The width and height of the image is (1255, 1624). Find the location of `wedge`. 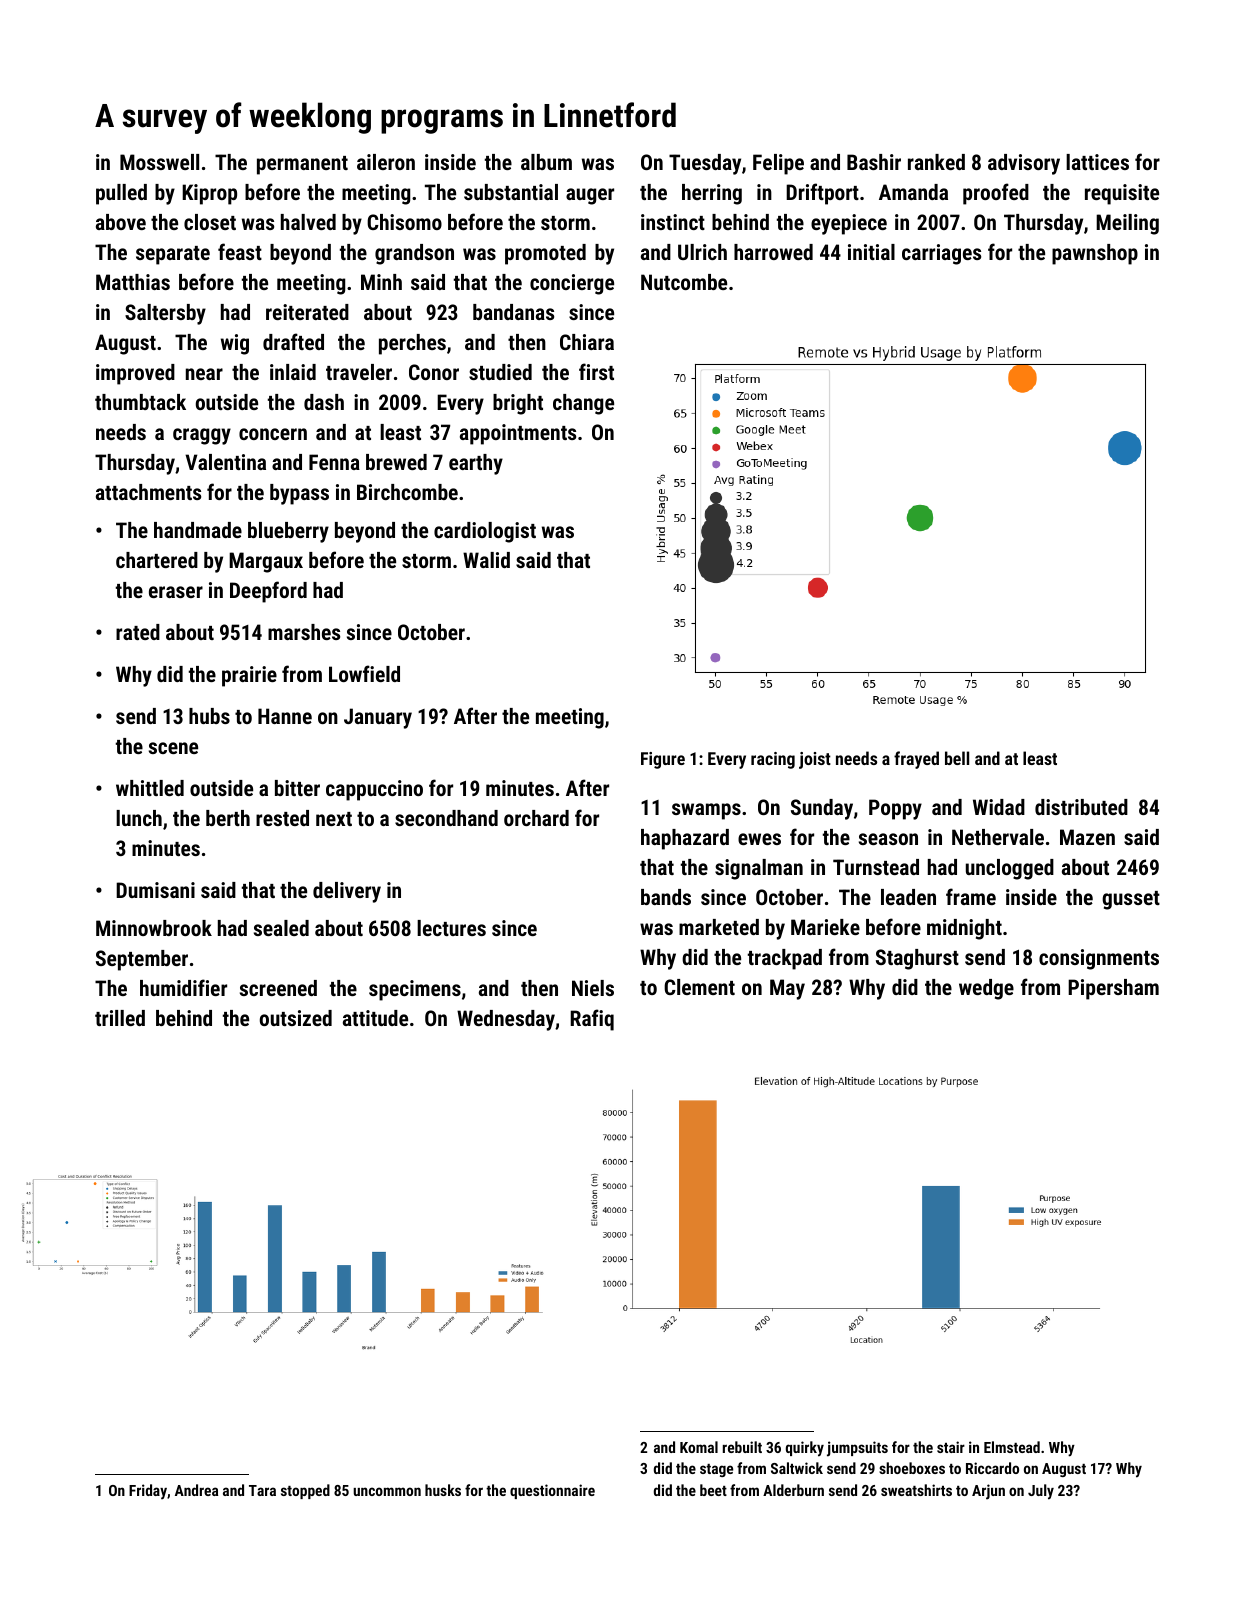

wedge is located at coordinates (986, 989).
